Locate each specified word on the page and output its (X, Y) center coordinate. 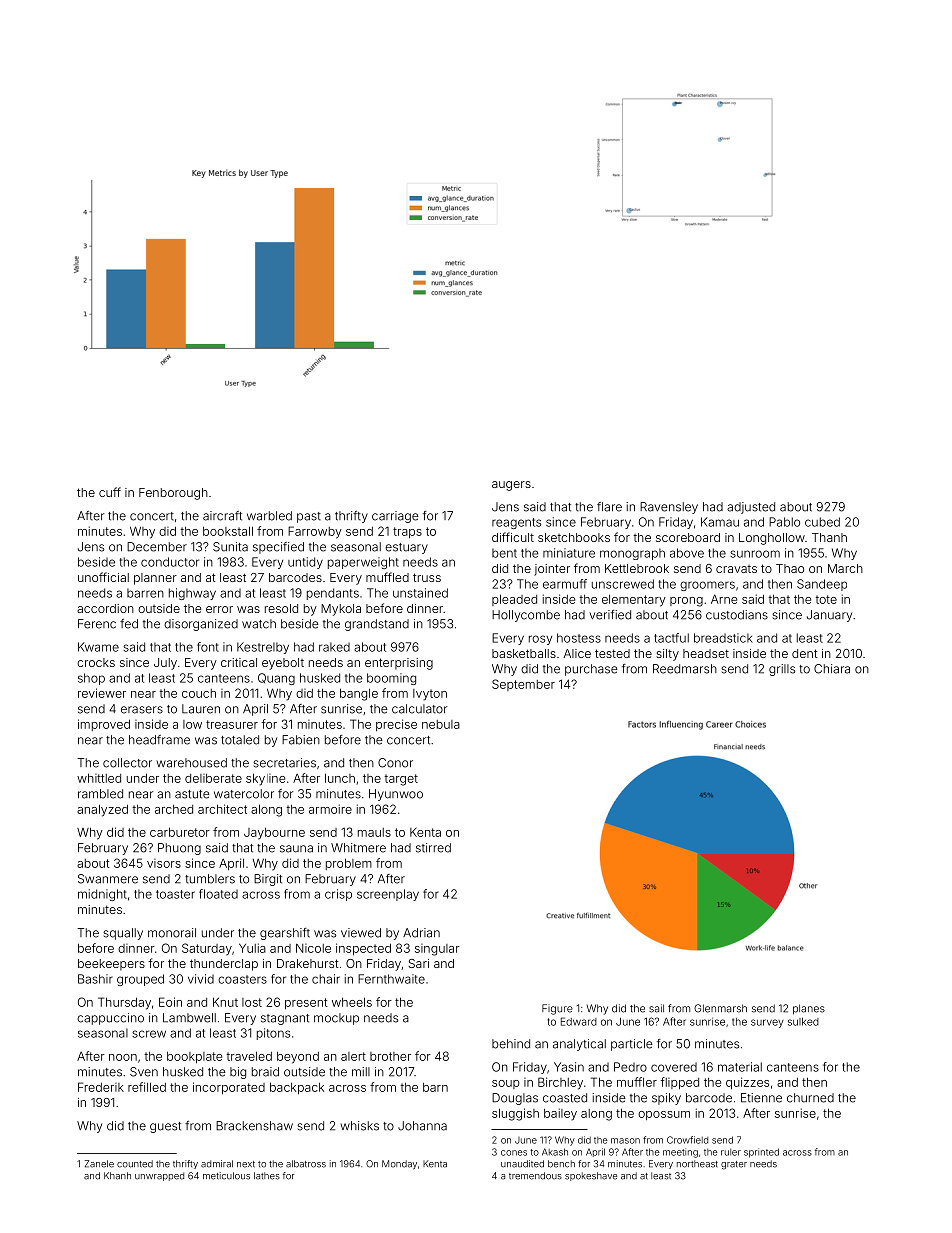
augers (511, 486)
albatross (306, 1164)
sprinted (761, 1153)
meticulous (226, 1176)
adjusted (751, 508)
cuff (110, 492)
